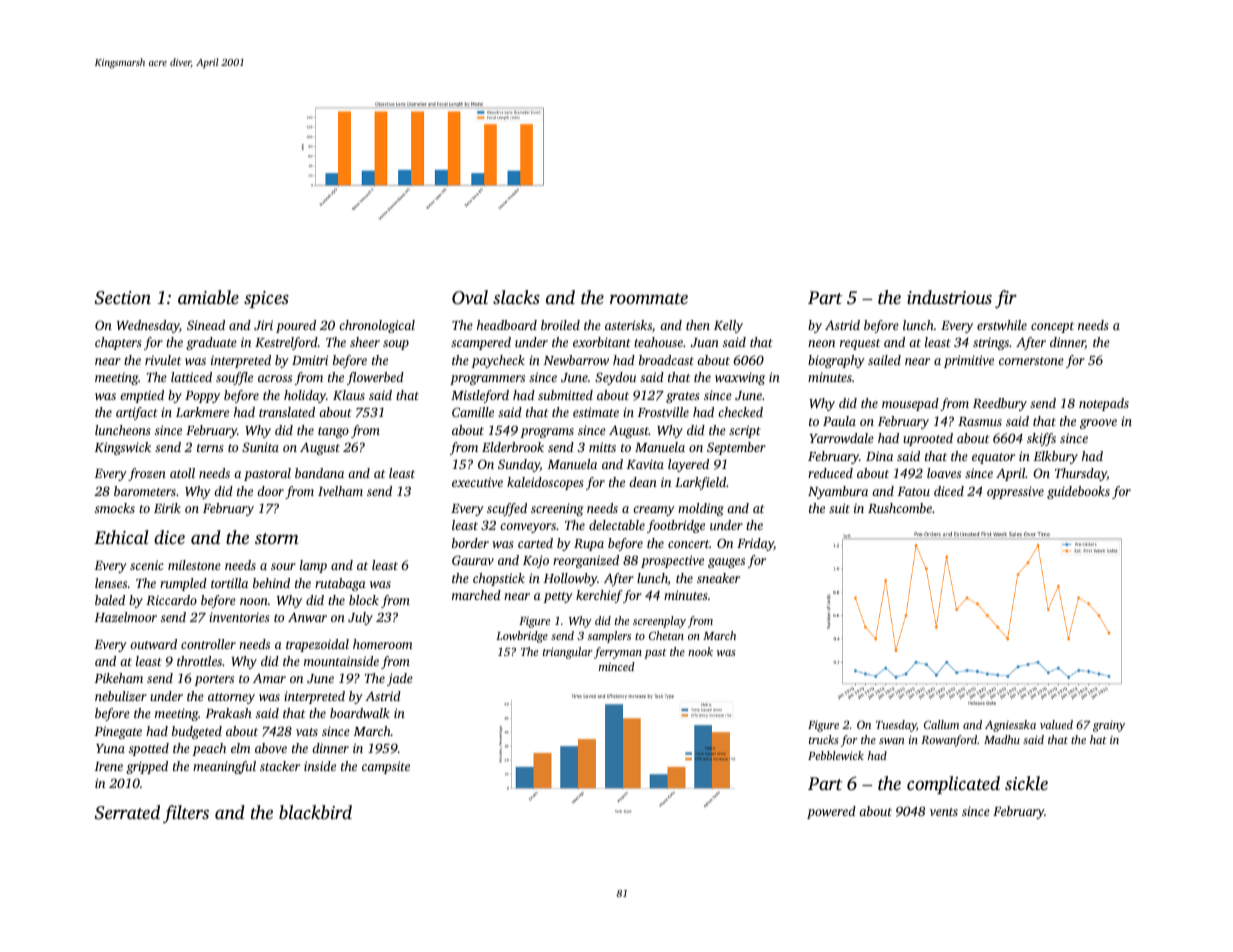 This screenshot has height=952, width=1233. What do you see at coordinates (831, 812) in the screenshot?
I see `powered` at bounding box center [831, 812].
